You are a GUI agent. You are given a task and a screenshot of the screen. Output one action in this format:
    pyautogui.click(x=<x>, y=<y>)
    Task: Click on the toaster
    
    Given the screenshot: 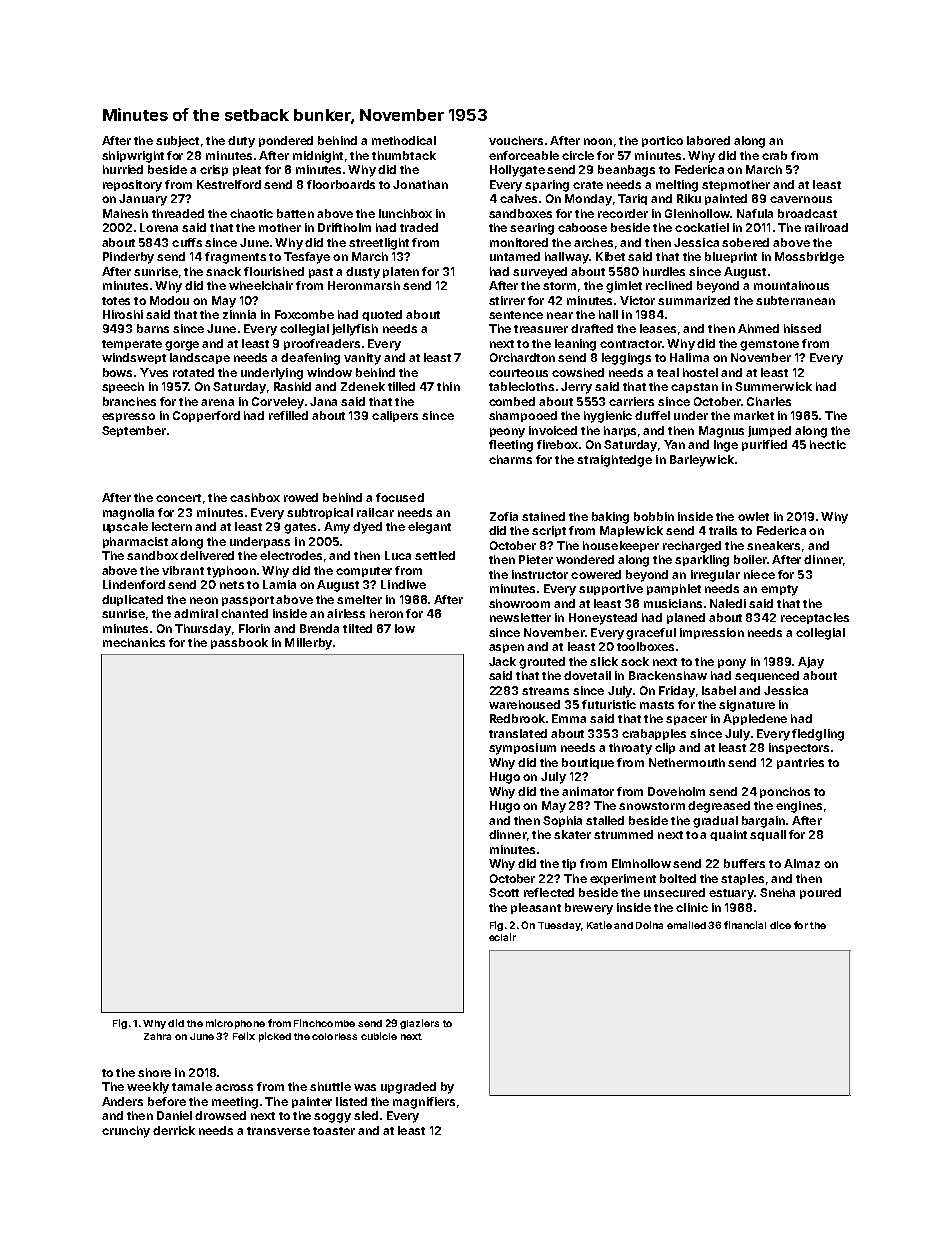 What is the action you would take?
    pyautogui.click(x=334, y=1131)
